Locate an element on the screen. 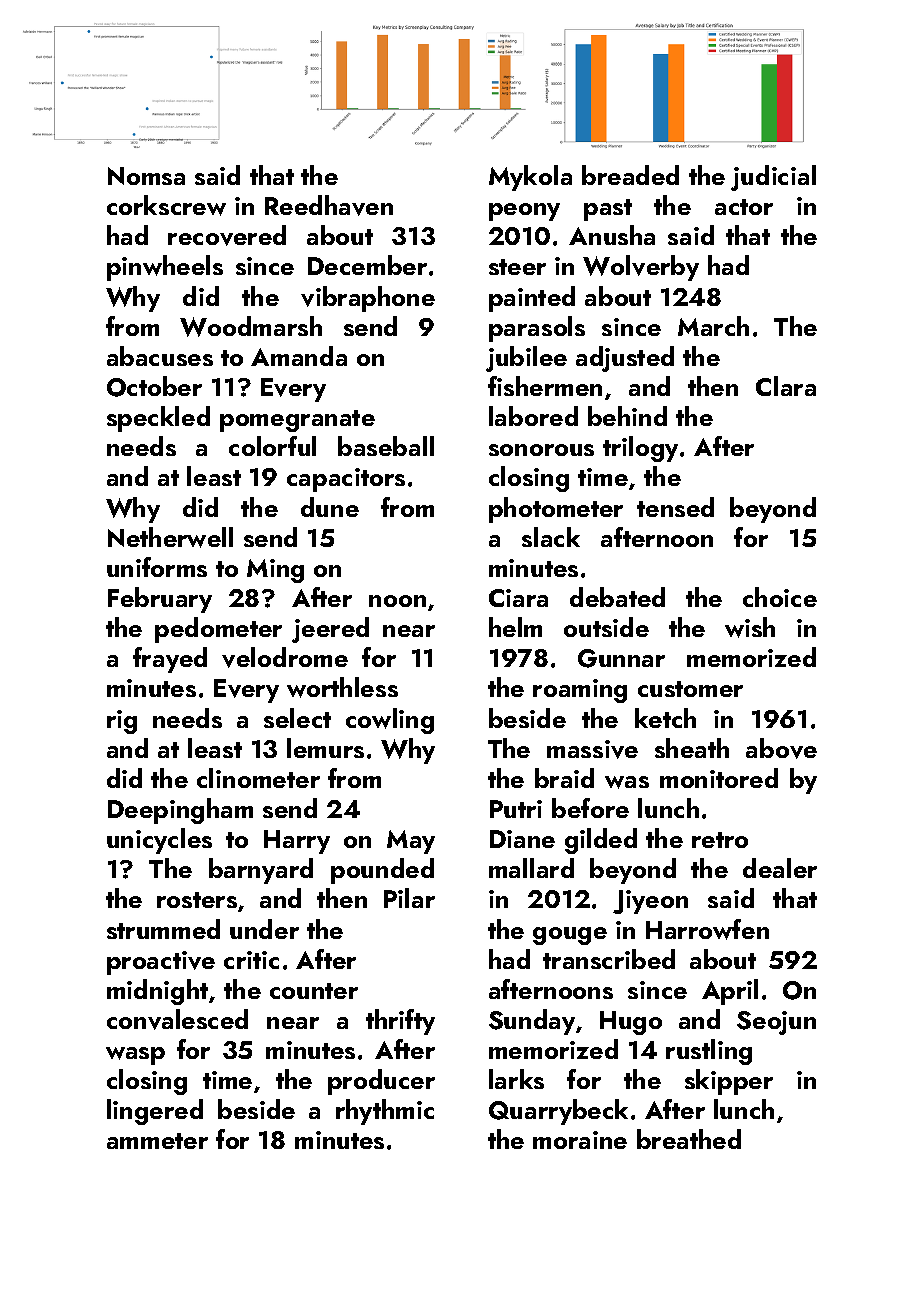  pounded is located at coordinates (382, 871).
